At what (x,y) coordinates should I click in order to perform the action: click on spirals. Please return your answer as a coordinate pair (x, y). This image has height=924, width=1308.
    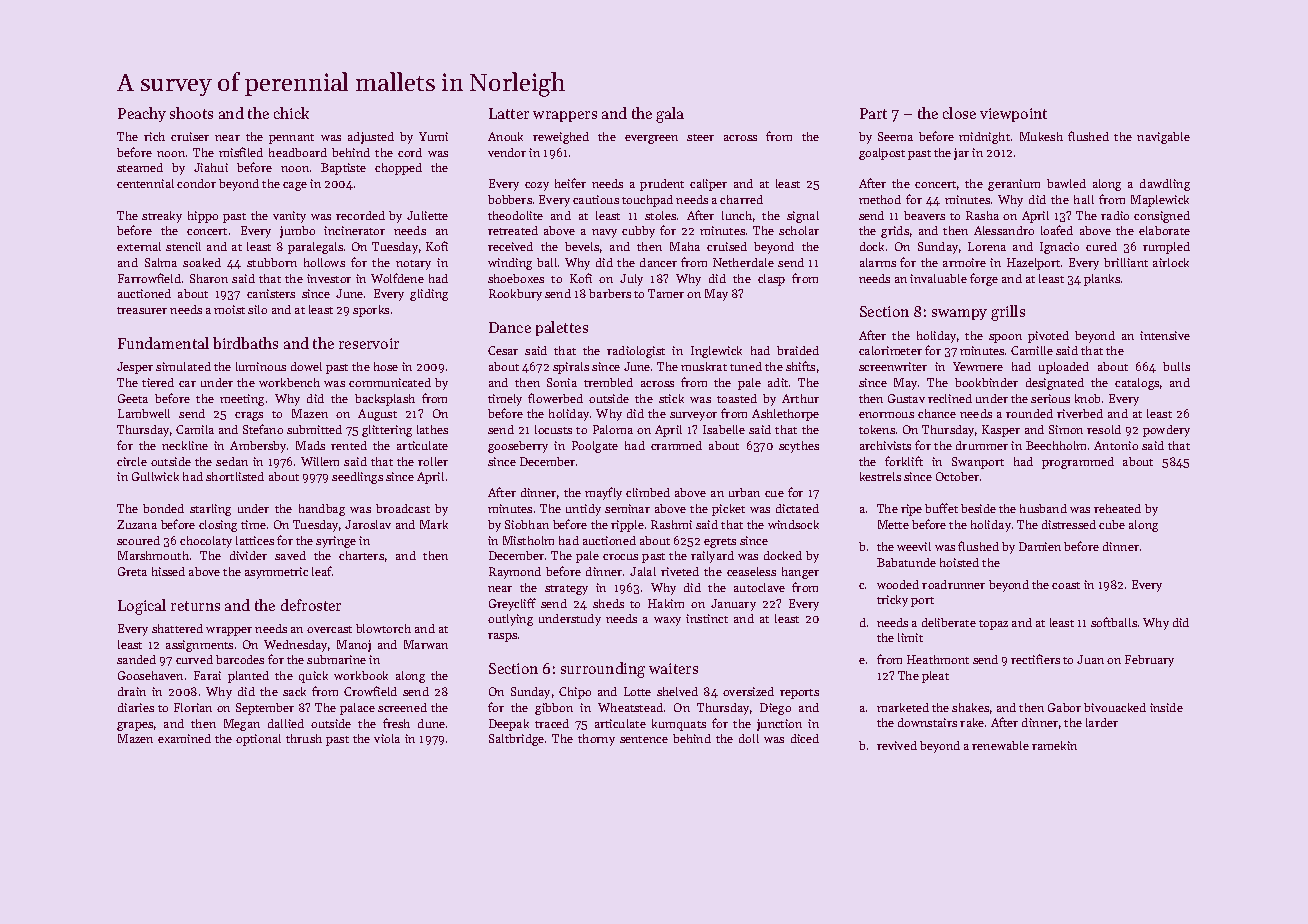
    Looking at the image, I should click on (571, 368).
